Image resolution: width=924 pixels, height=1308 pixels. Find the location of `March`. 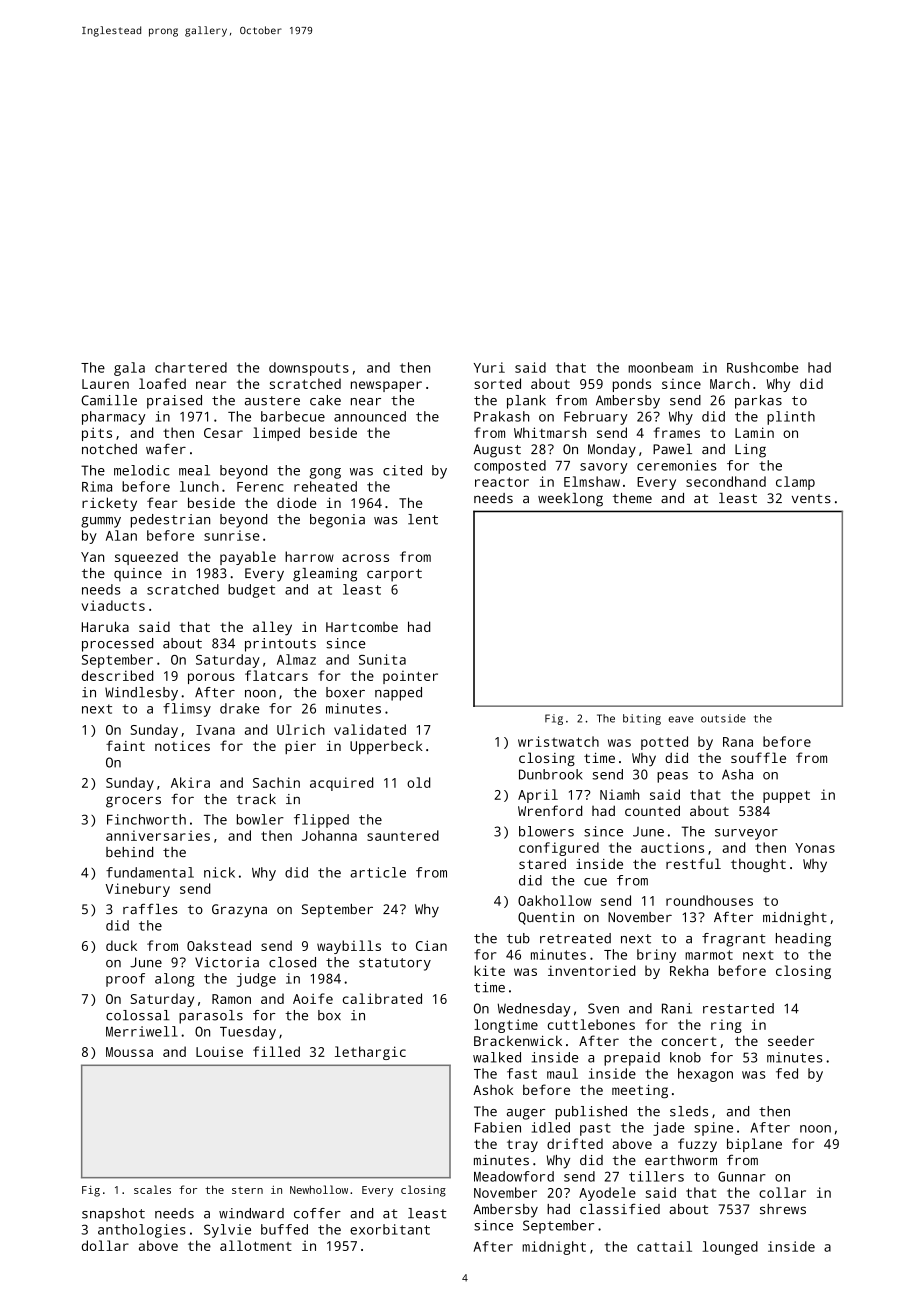

March is located at coordinates (729, 383).
